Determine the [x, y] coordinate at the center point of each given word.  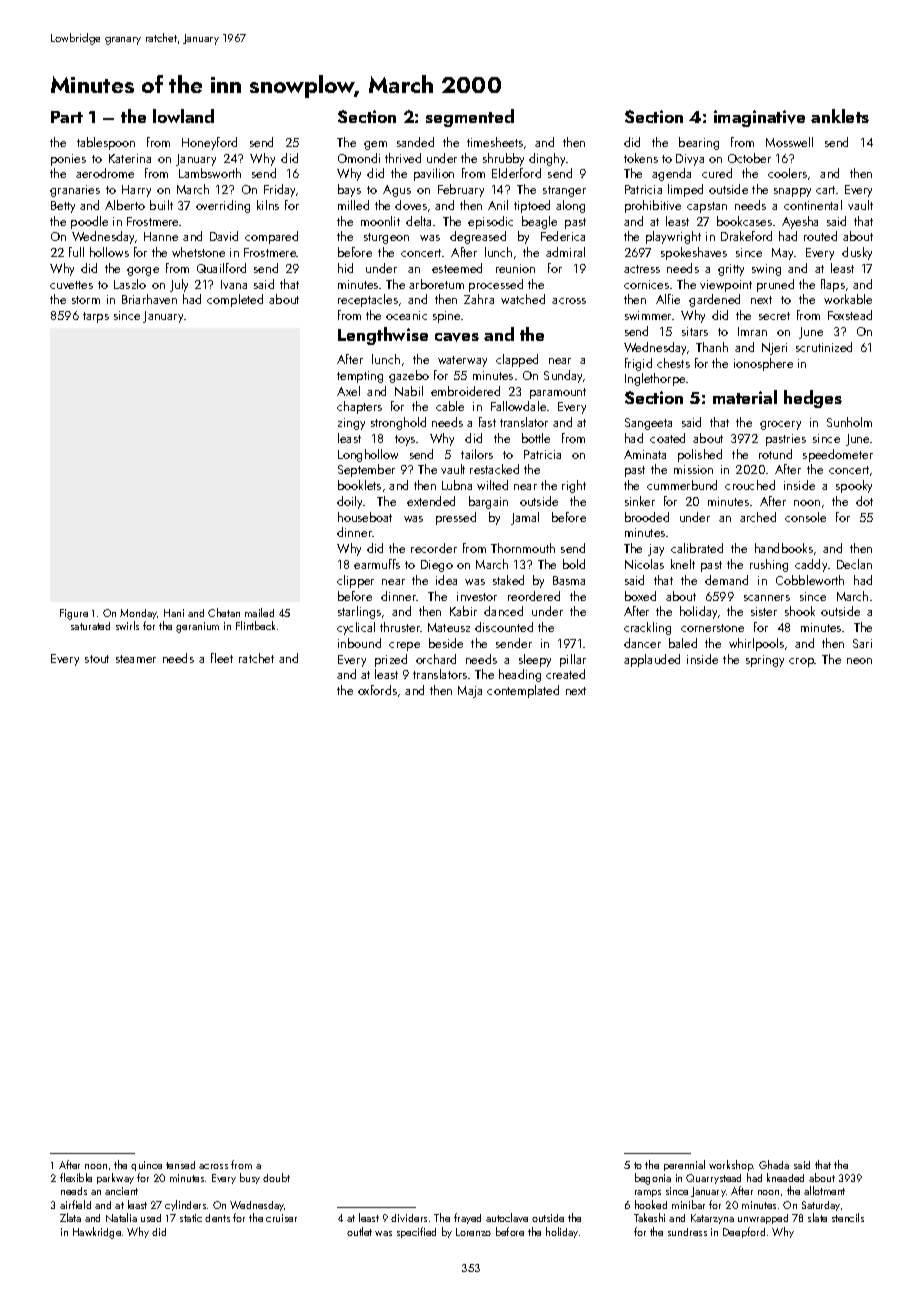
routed [820, 236]
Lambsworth [210, 173]
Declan [854, 564]
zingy [351, 424]
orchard [436, 659]
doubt [276, 1177]
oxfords [377, 690]
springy [765, 661]
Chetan [224, 612]
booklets [359, 485]
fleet [222, 658]
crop [801, 662]
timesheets [495, 142]
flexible [76, 1177]
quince [146, 1166]
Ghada [774, 1164]
